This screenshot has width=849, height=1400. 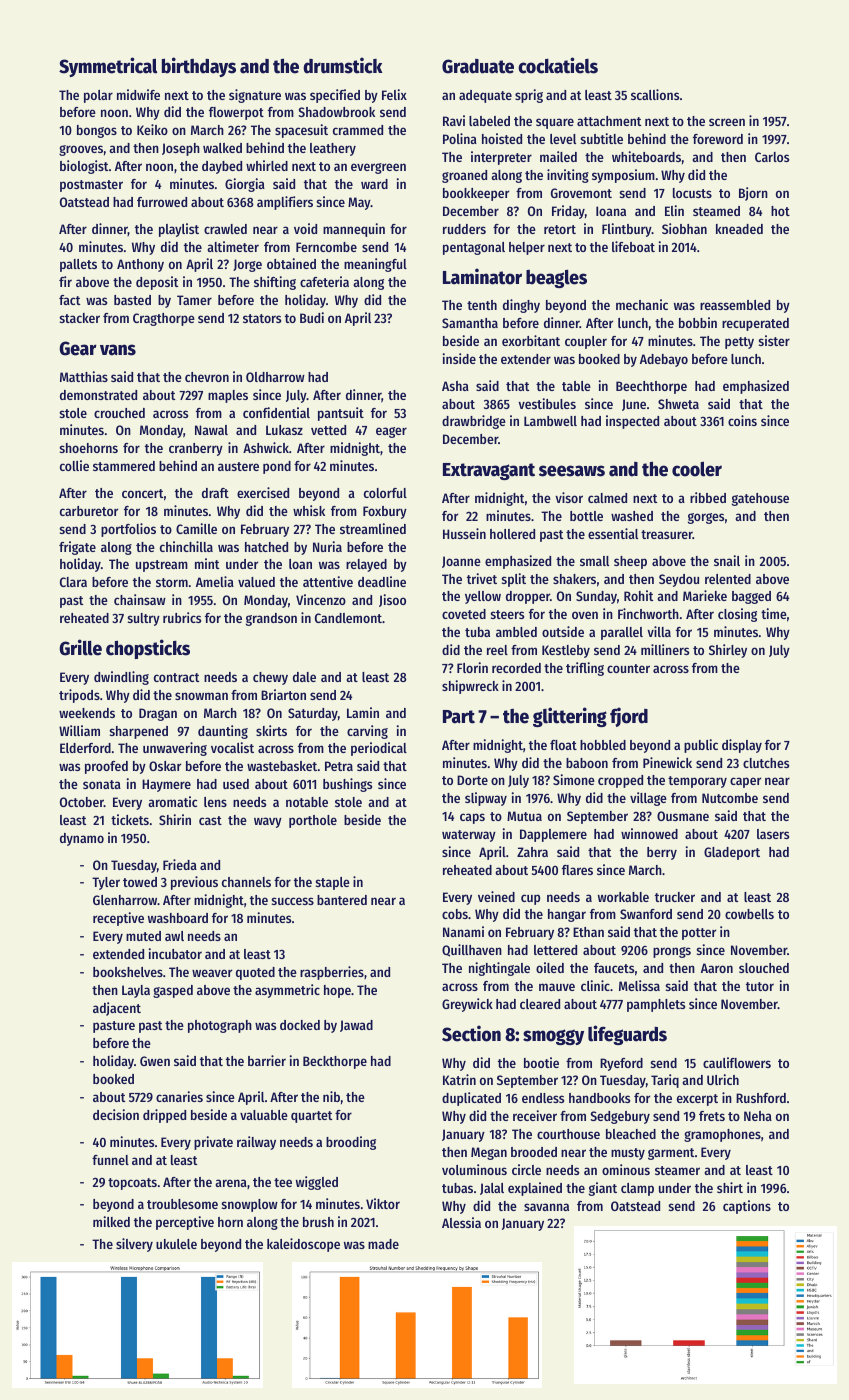 What do you see at coordinates (231, 1183) in the screenshot?
I see `arena` at bounding box center [231, 1183].
